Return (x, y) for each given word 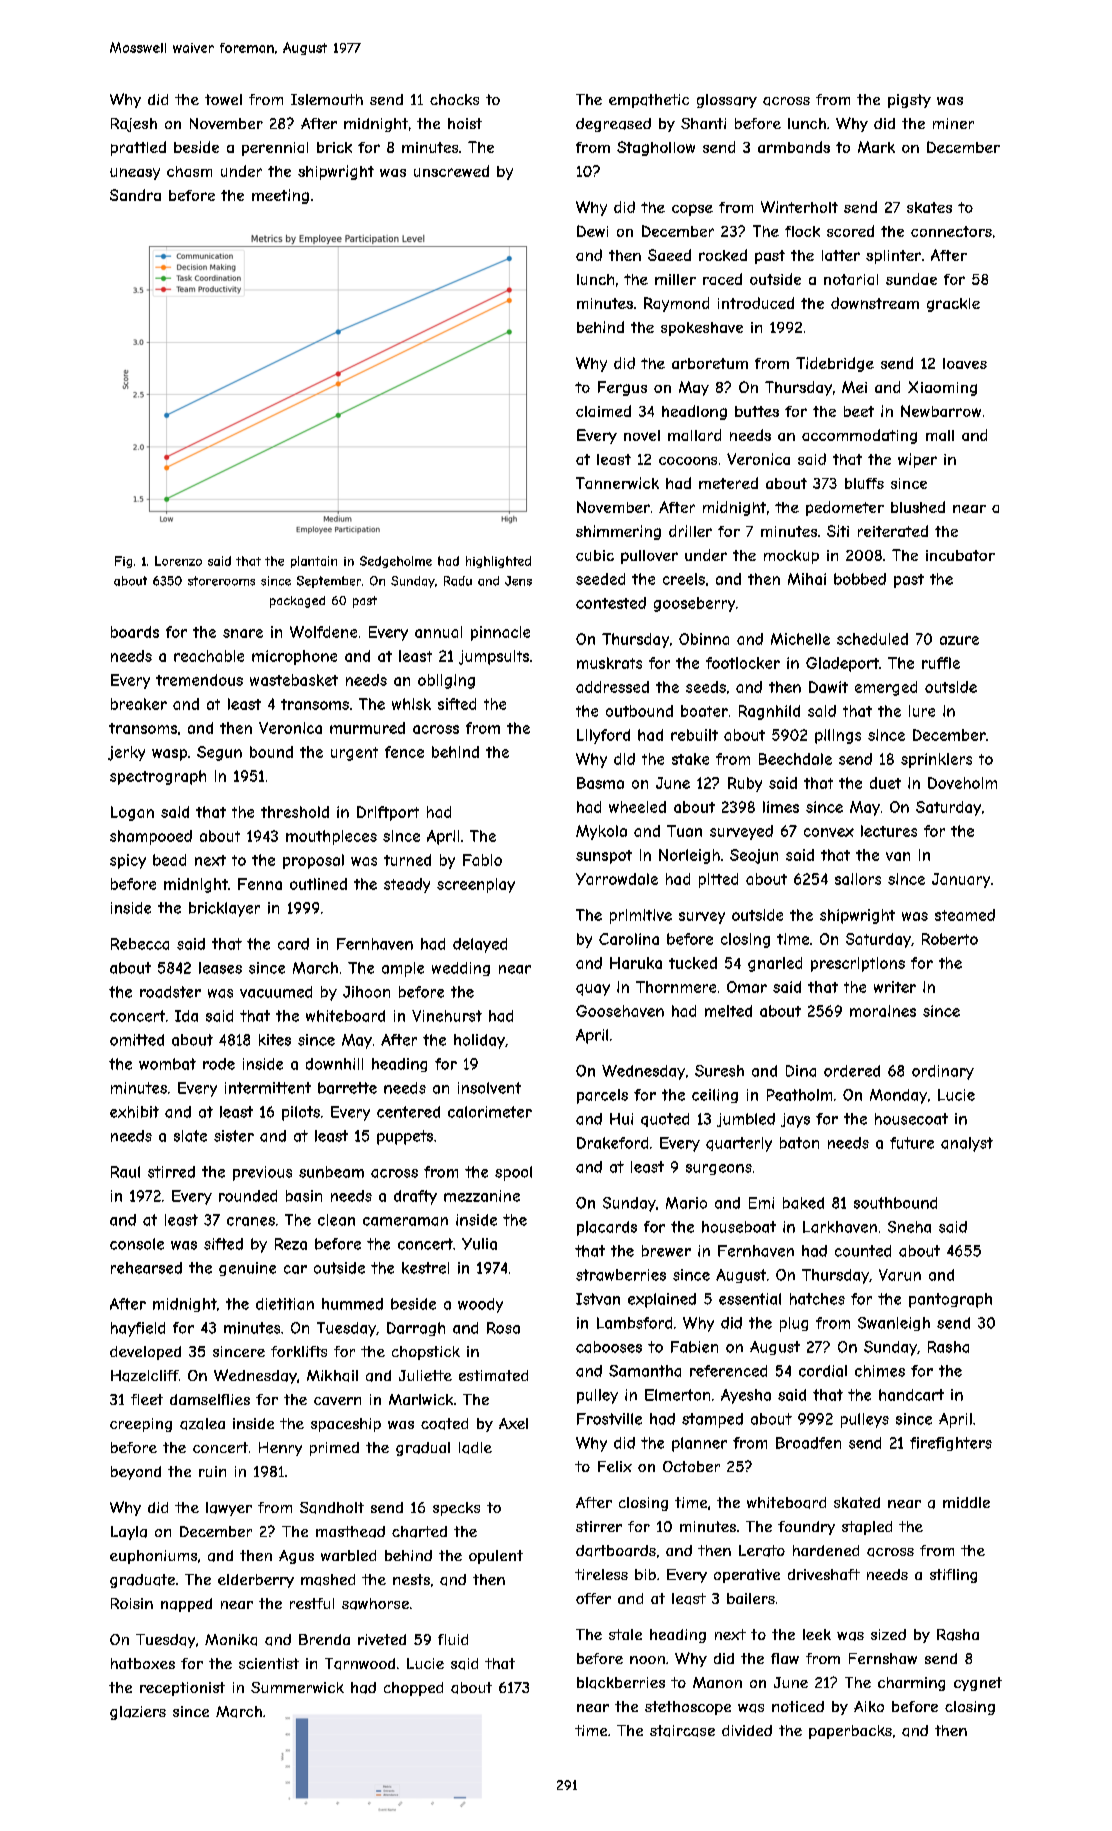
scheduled (872, 639)
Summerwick (297, 1687)
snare (243, 633)
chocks (454, 99)
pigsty (909, 101)
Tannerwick (617, 483)
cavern (337, 1401)
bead (169, 860)
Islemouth (327, 99)
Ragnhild (769, 712)
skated (857, 1502)
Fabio (482, 860)
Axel (513, 1423)
